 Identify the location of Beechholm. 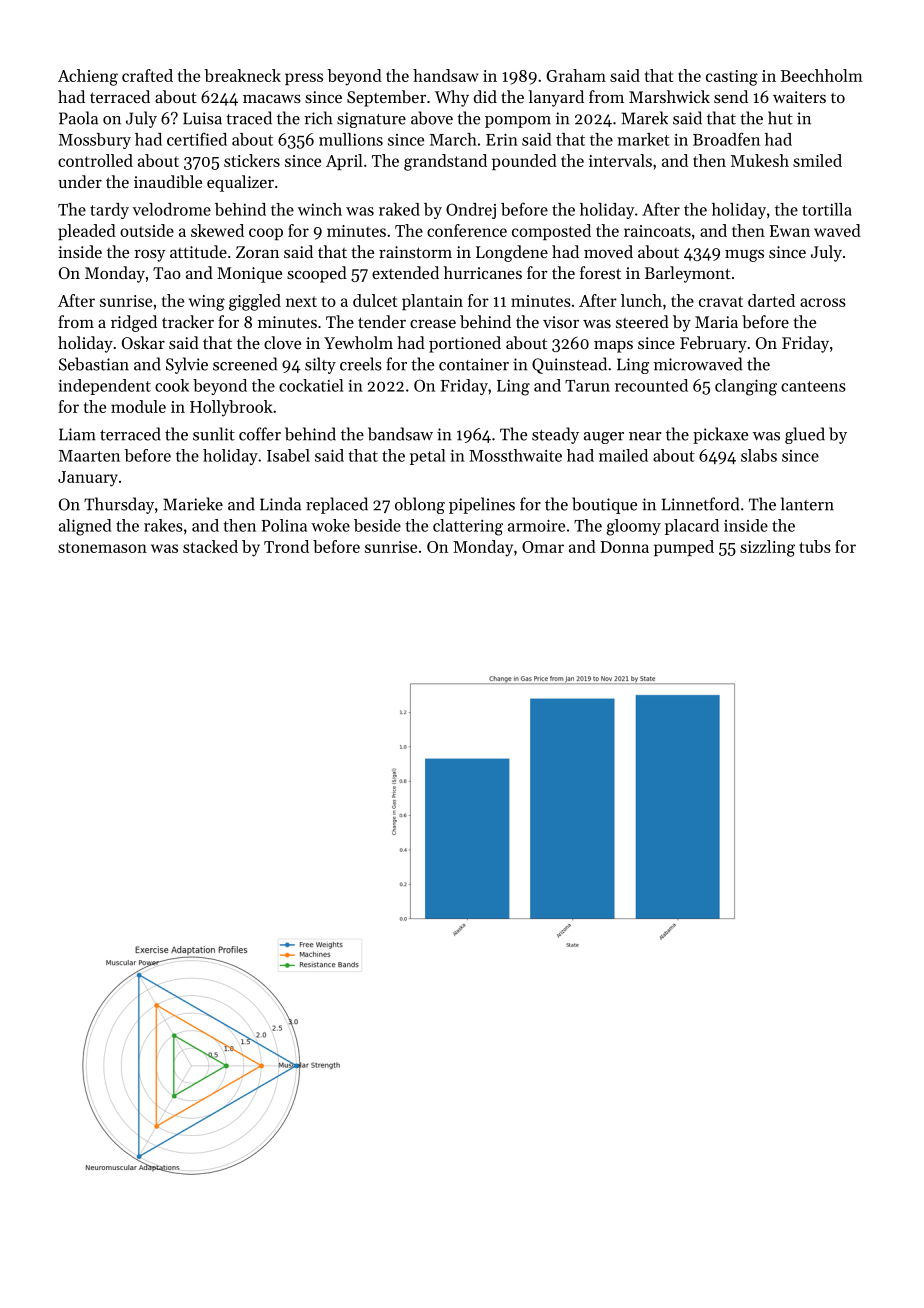
(822, 75).
